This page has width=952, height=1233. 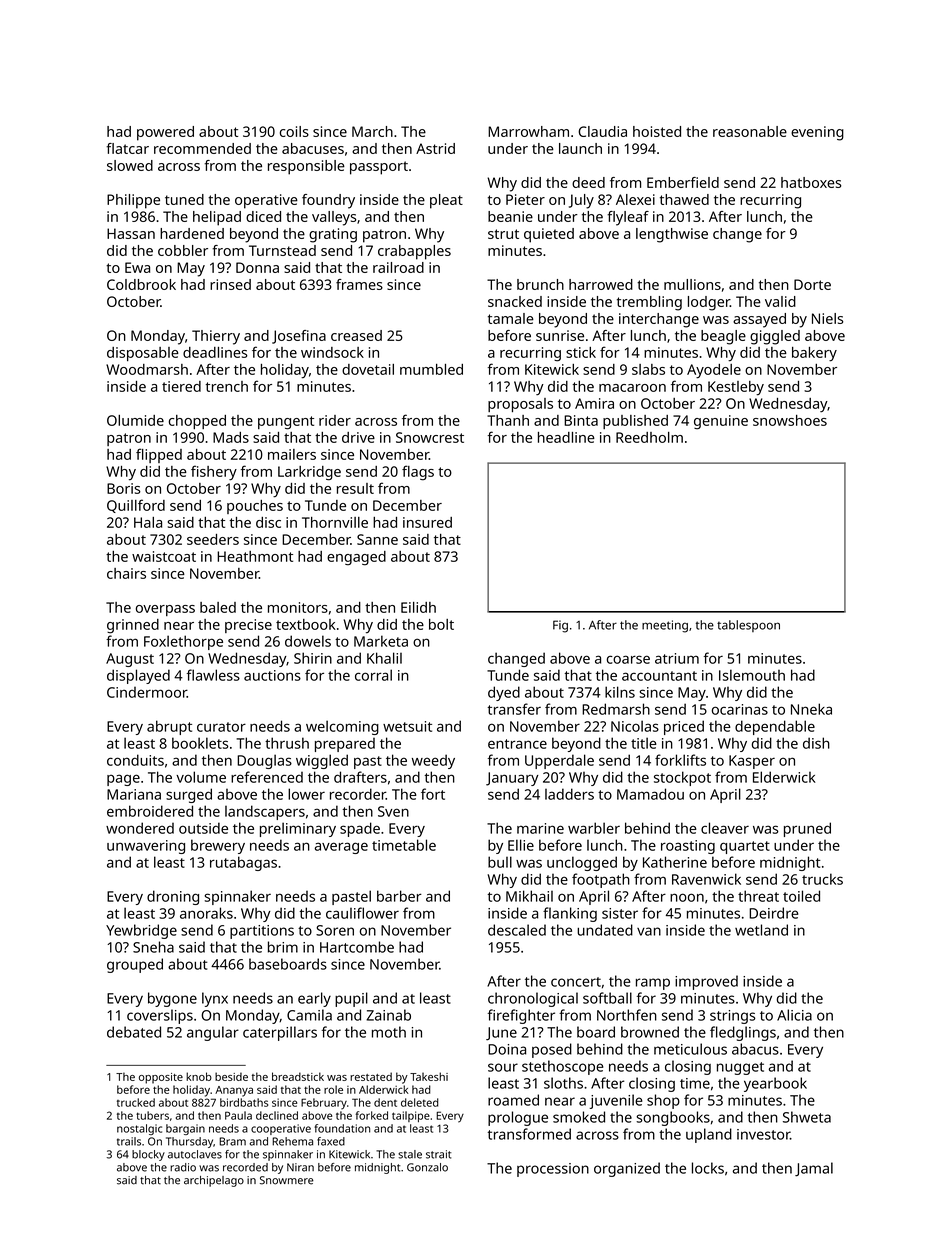 What do you see at coordinates (306, 624) in the page?
I see `textbook` at bounding box center [306, 624].
